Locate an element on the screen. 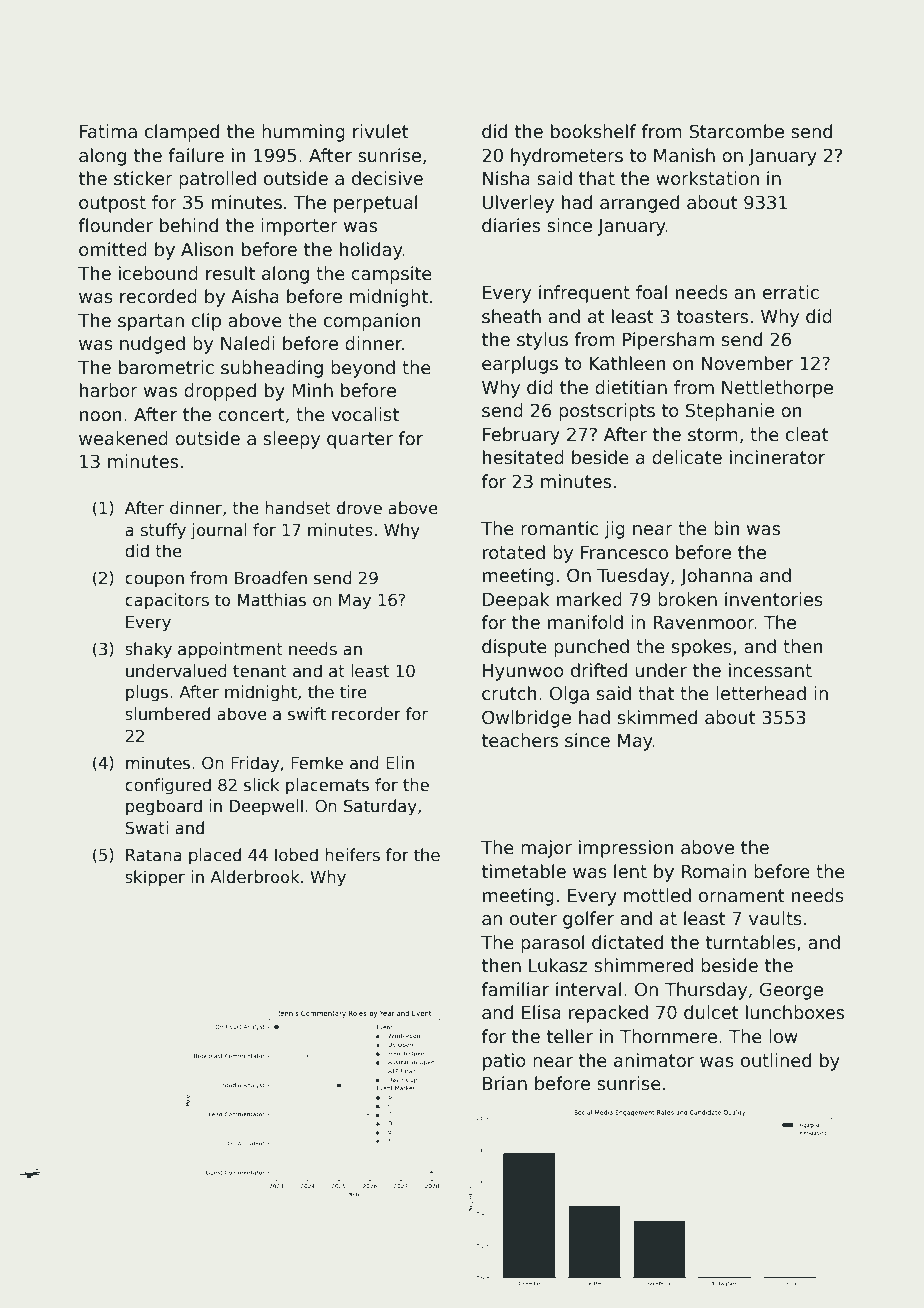  hydrometers is located at coordinates (567, 157).
